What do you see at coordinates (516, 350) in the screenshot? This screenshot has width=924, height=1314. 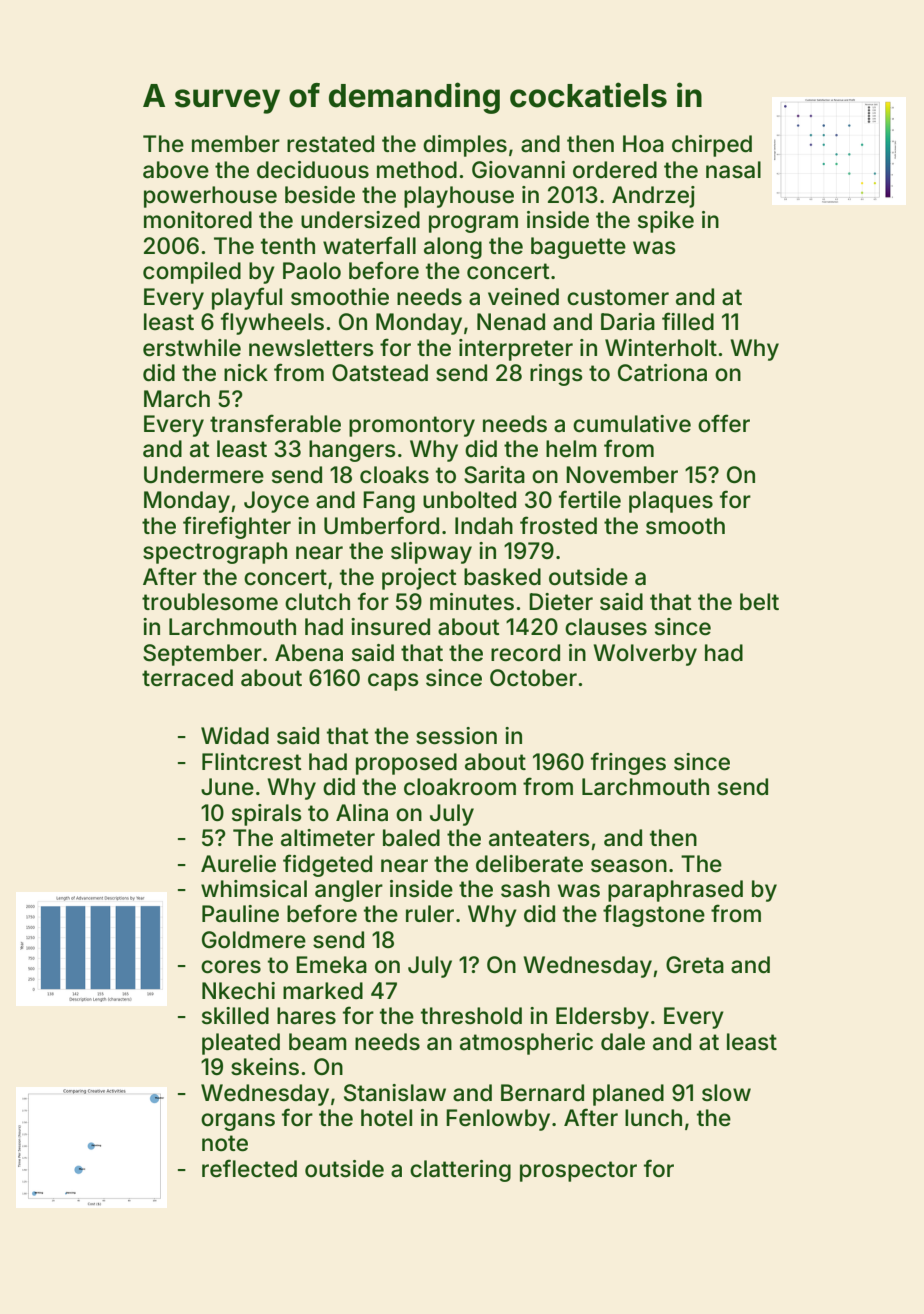 I see `interpreter` at bounding box center [516, 350].
